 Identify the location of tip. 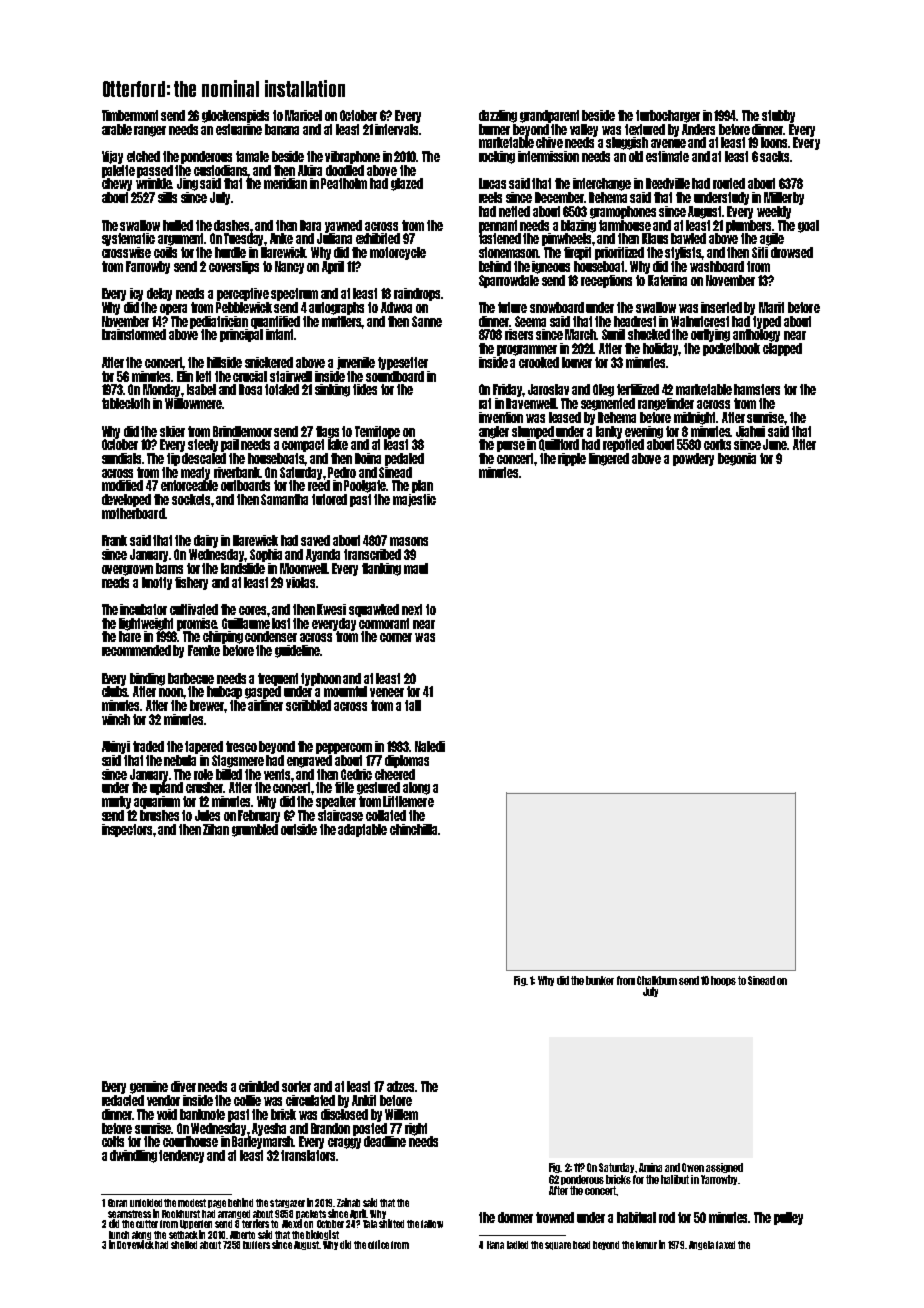
(173, 459).
